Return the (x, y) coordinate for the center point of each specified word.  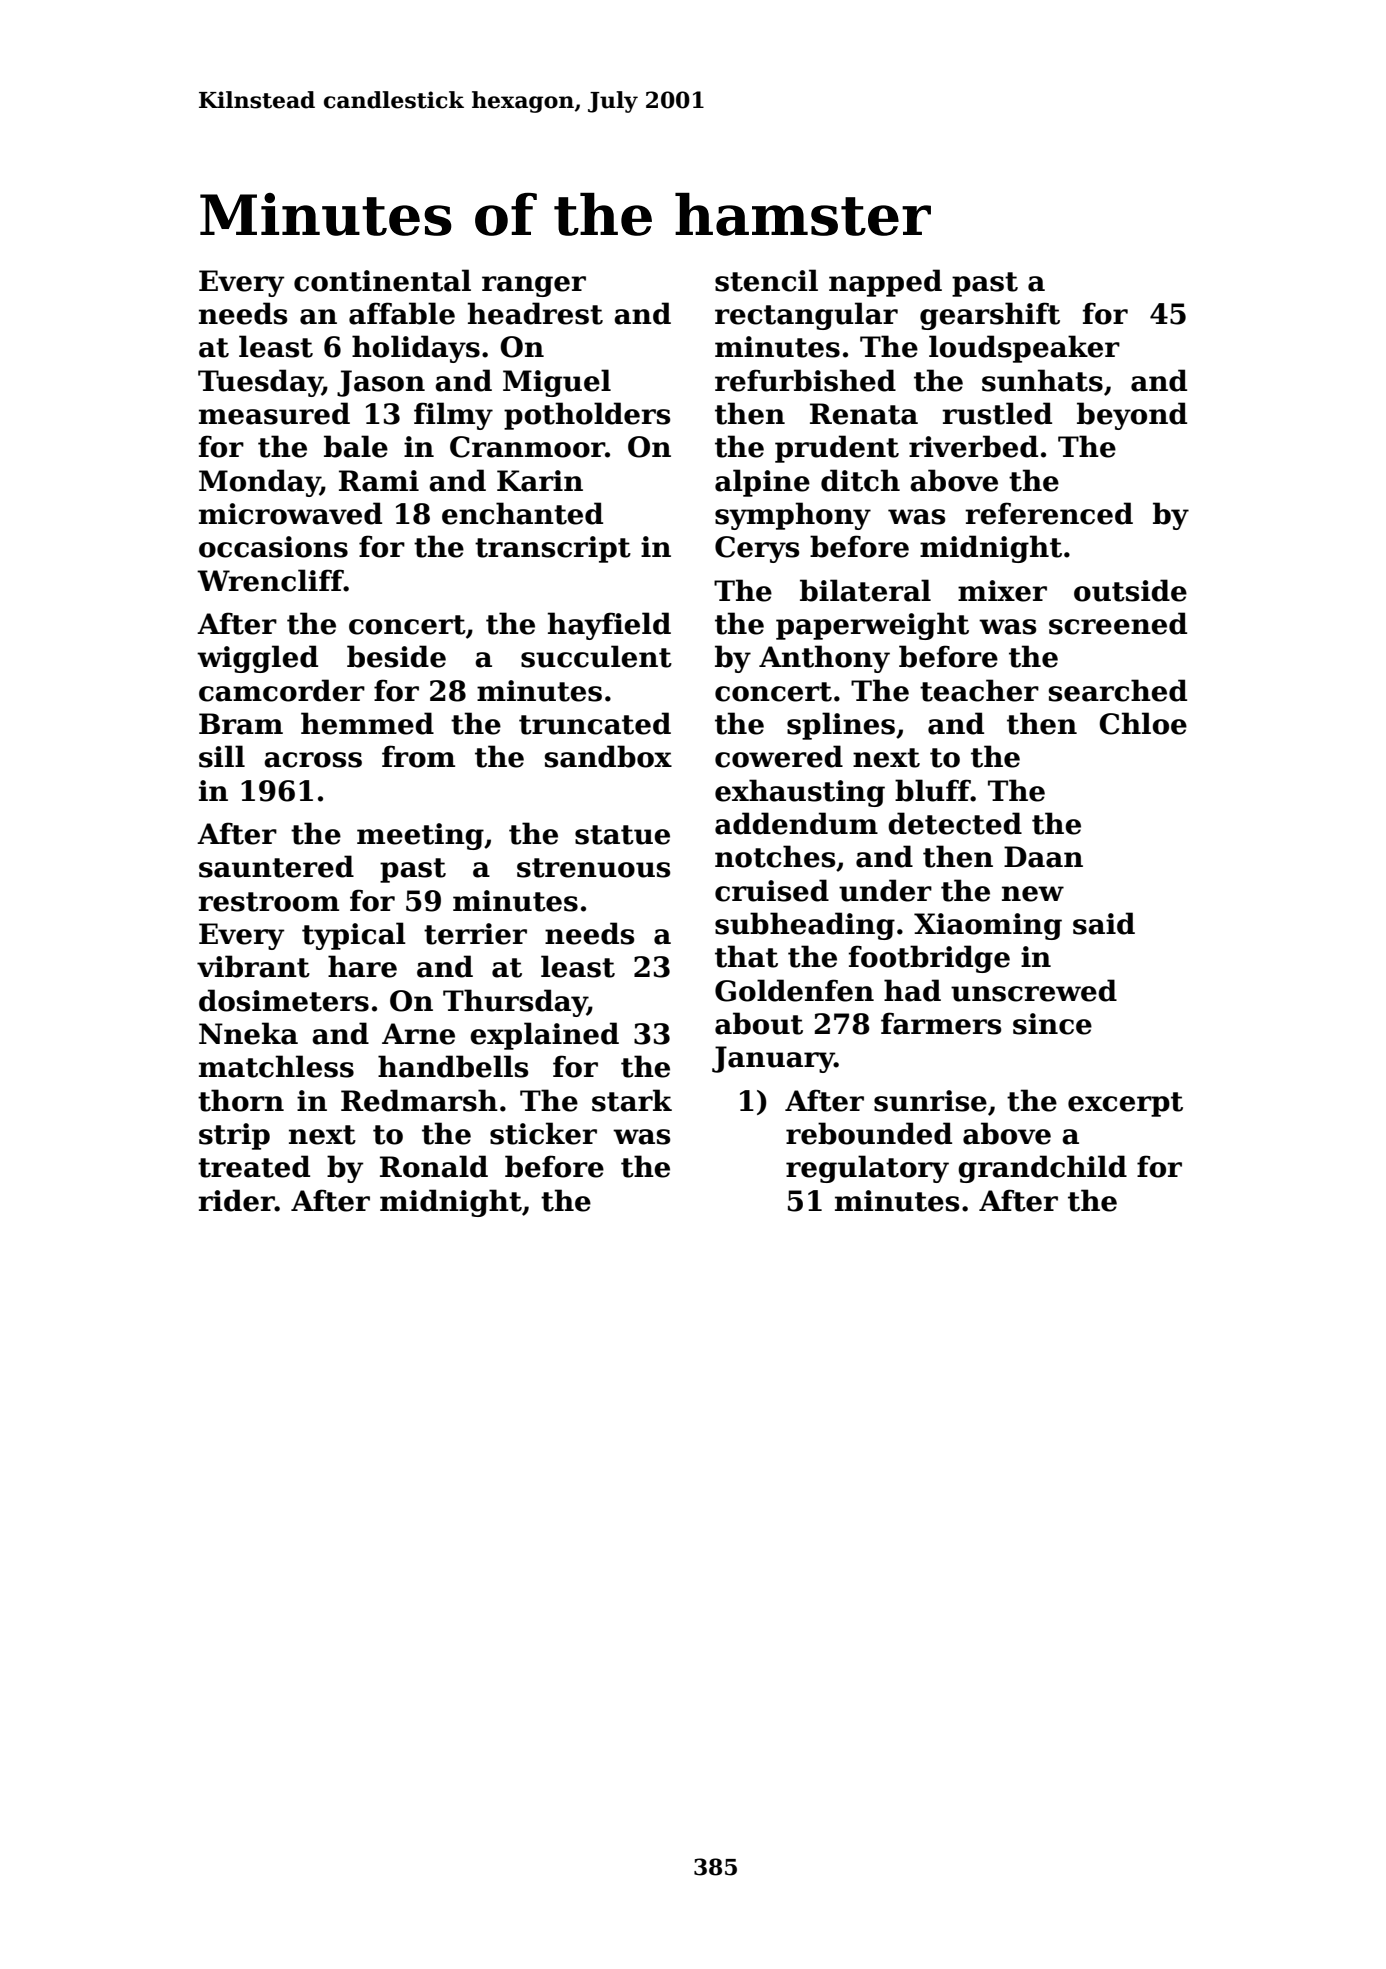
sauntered (276, 866)
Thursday (515, 1003)
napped (885, 283)
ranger (534, 286)
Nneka (248, 1033)
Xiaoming (988, 926)
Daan (1043, 857)
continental (382, 280)
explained (544, 1036)
